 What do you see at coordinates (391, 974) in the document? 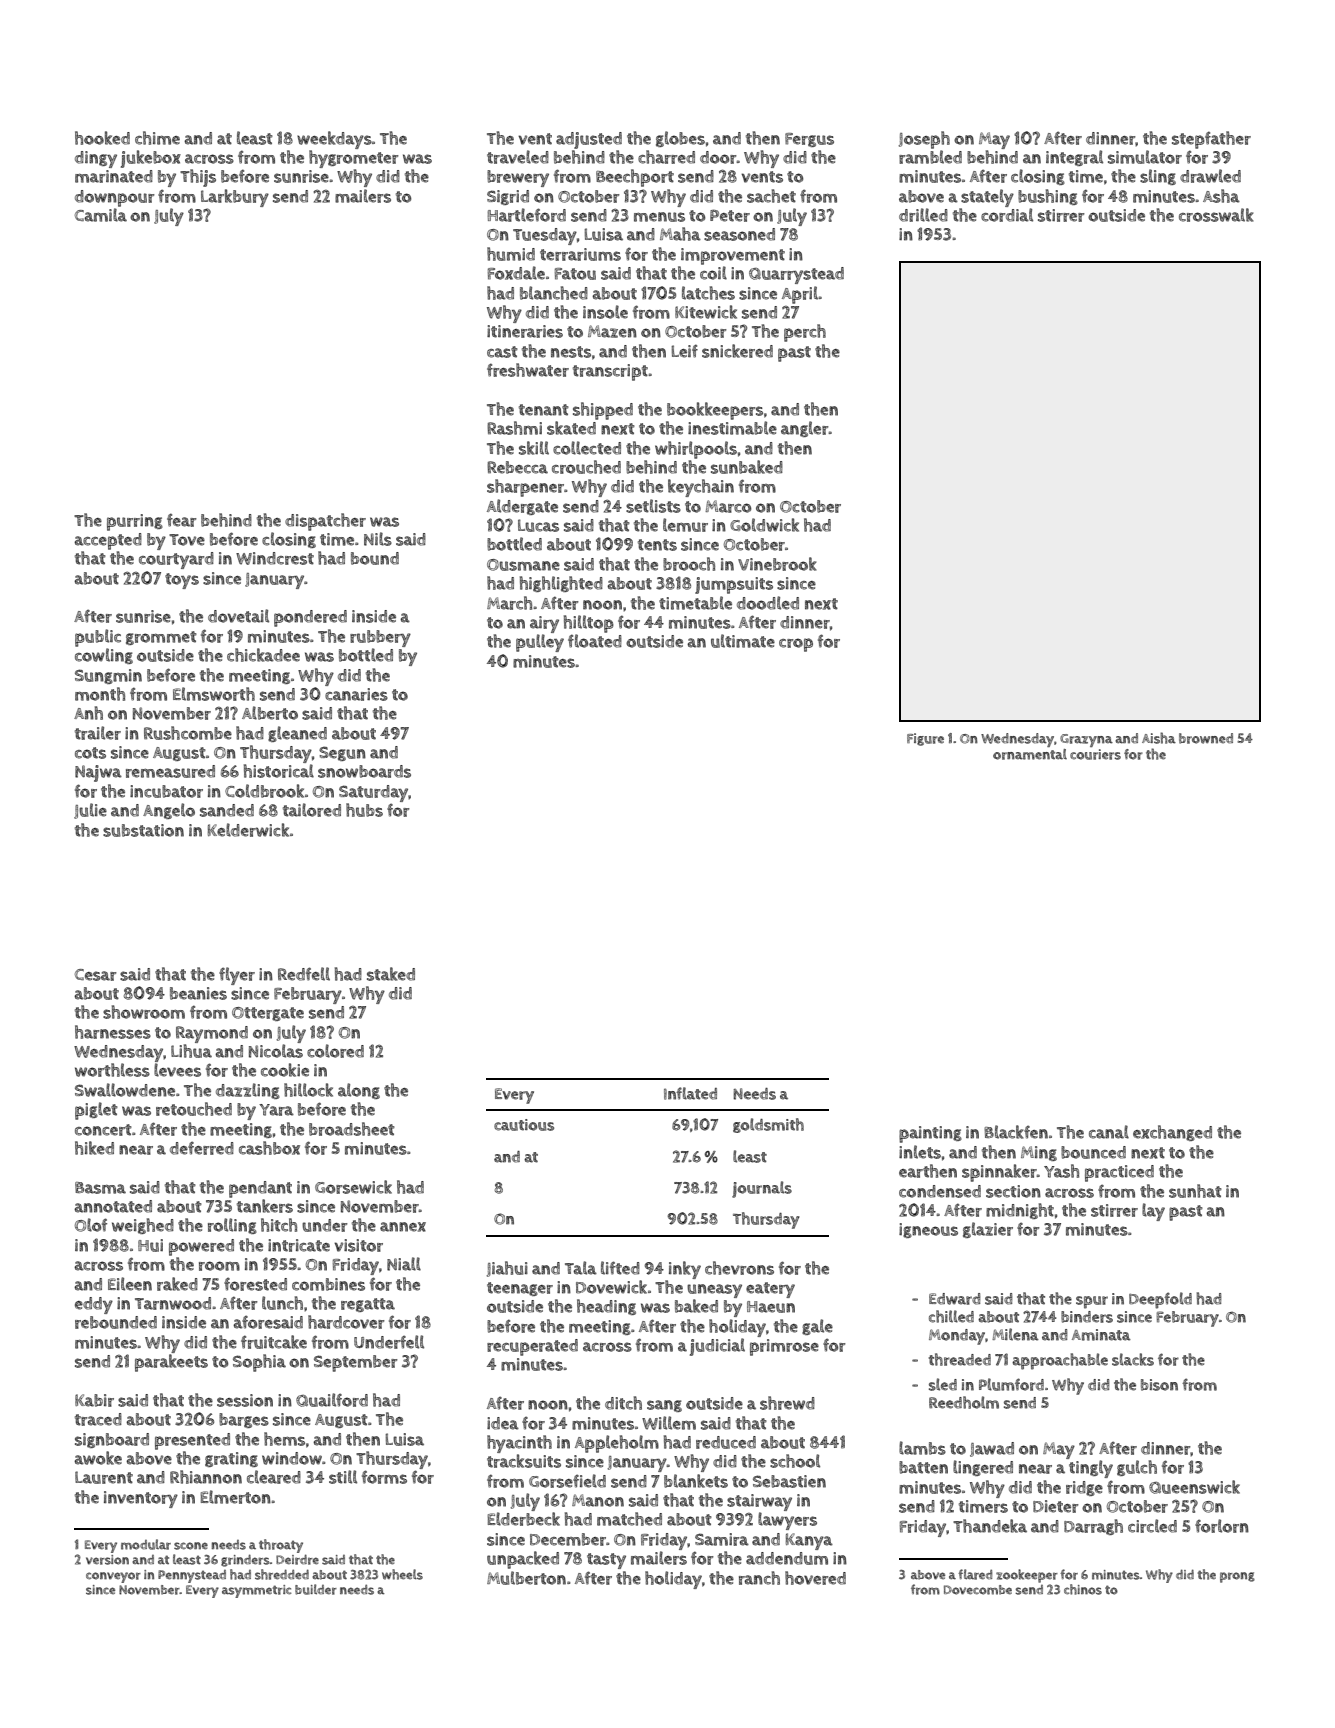
I see `staked` at bounding box center [391, 974].
